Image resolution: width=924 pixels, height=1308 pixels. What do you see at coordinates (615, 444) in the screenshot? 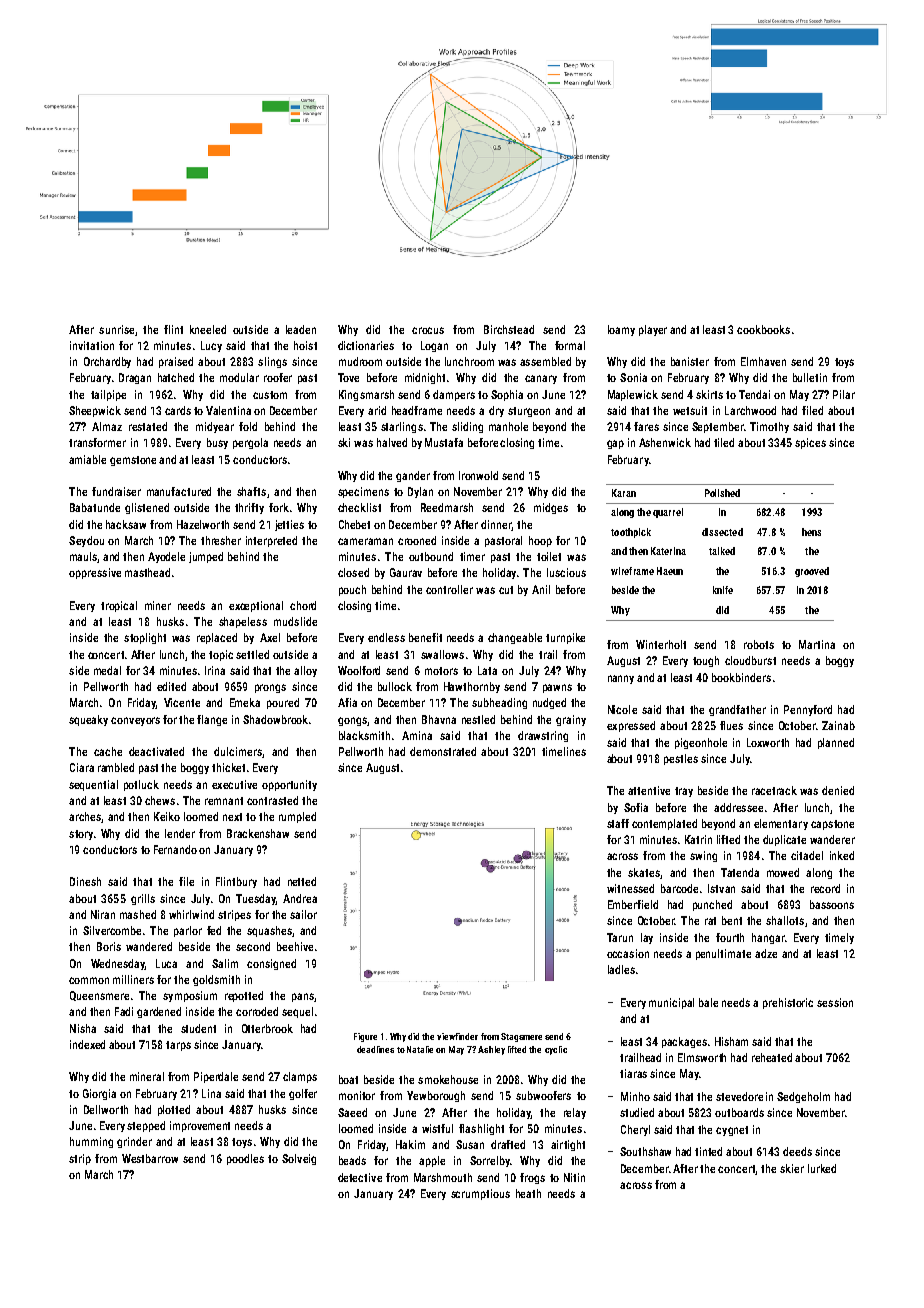
I see `gap` at bounding box center [615, 444].
